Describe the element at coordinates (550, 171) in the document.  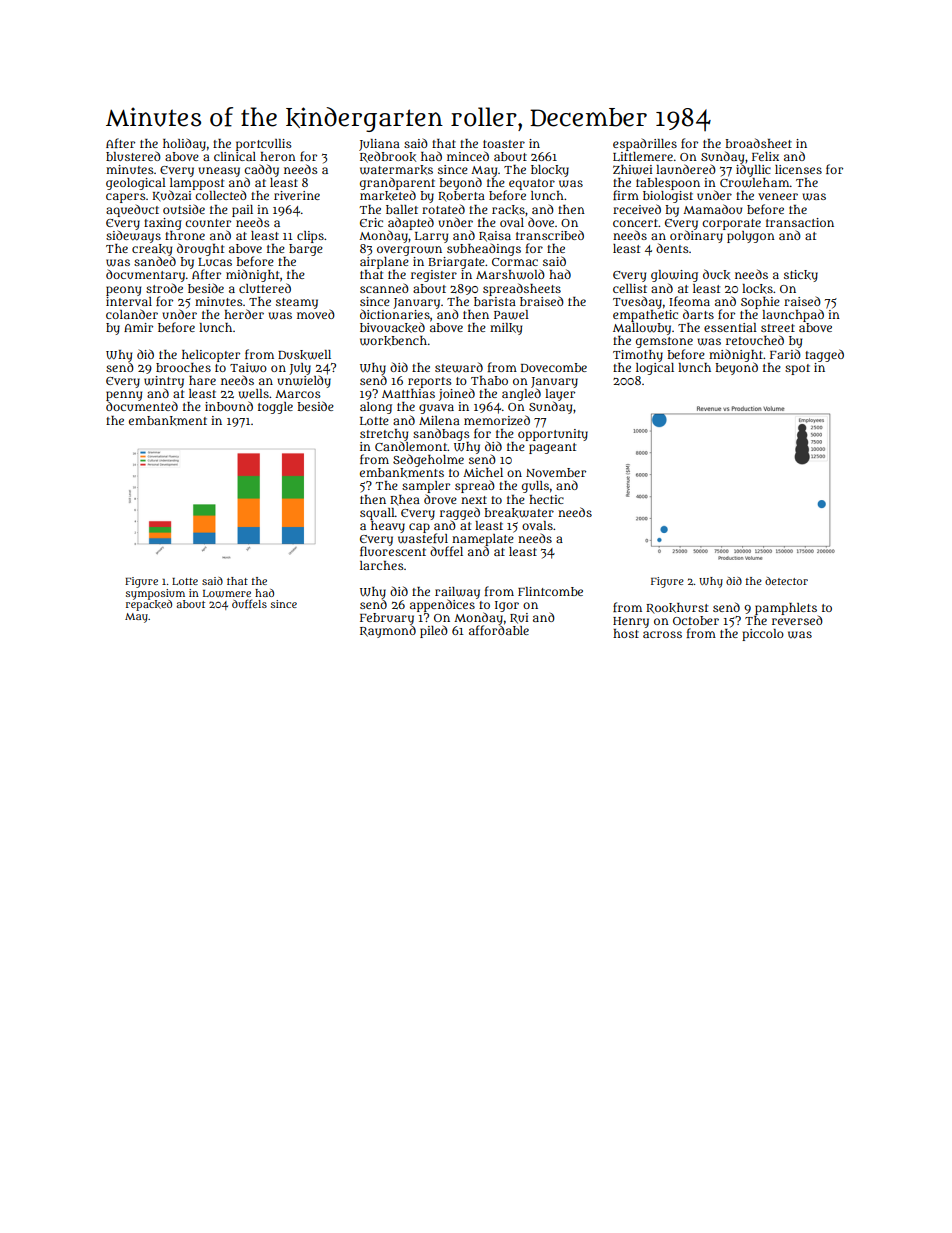
I see `blocky` at that location.
